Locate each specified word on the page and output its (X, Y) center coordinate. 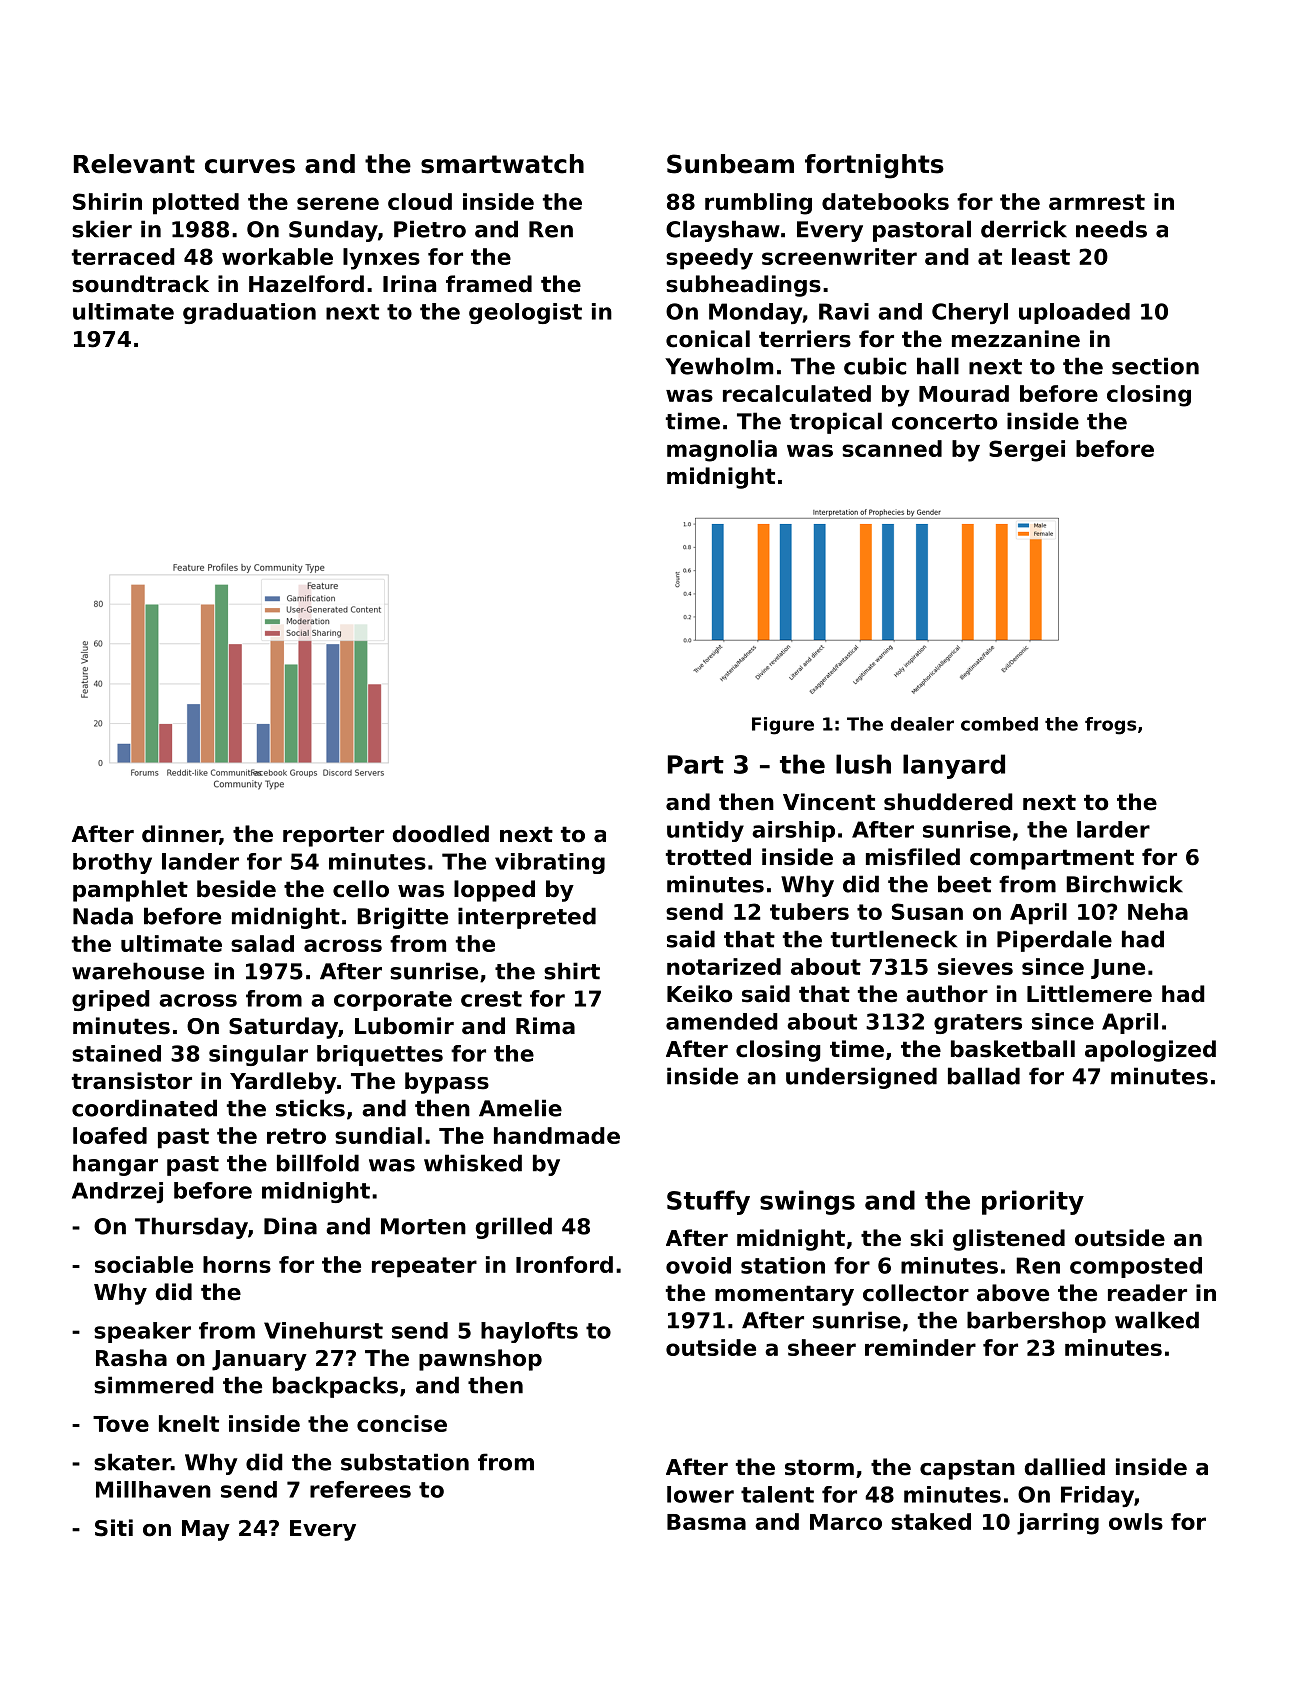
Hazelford (306, 284)
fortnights (874, 166)
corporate (393, 1001)
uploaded (1074, 313)
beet (964, 884)
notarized (724, 966)
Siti (114, 1528)
